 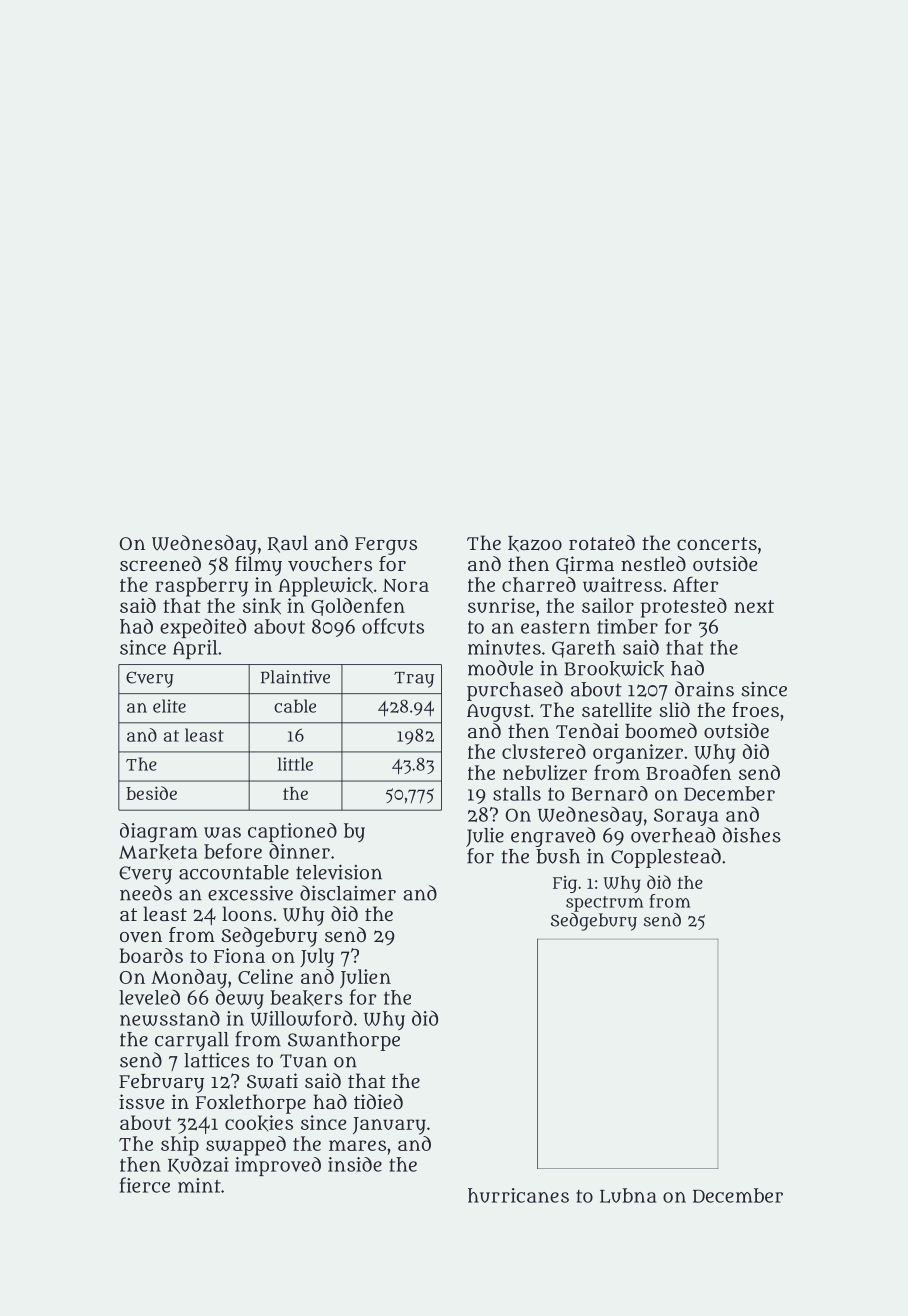 I want to click on spectrum, so click(x=605, y=904).
